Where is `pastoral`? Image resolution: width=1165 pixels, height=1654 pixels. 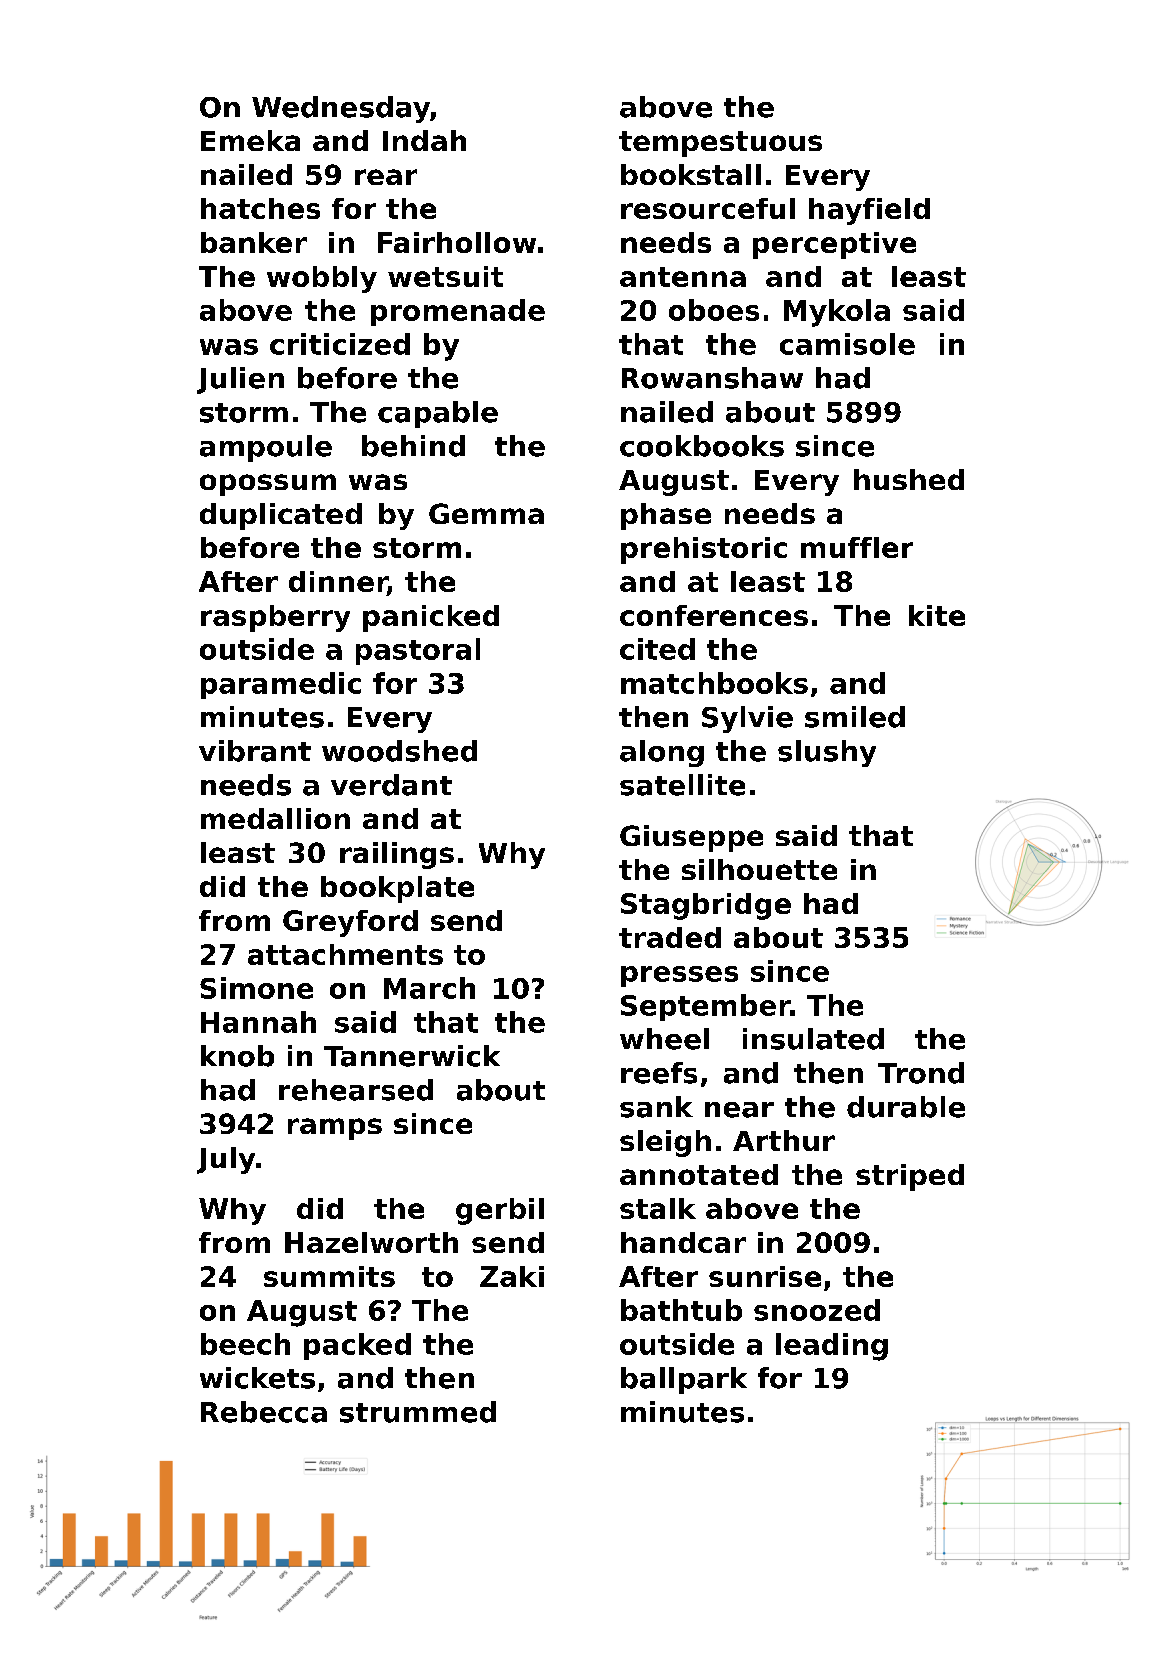 pastoral is located at coordinates (418, 651).
